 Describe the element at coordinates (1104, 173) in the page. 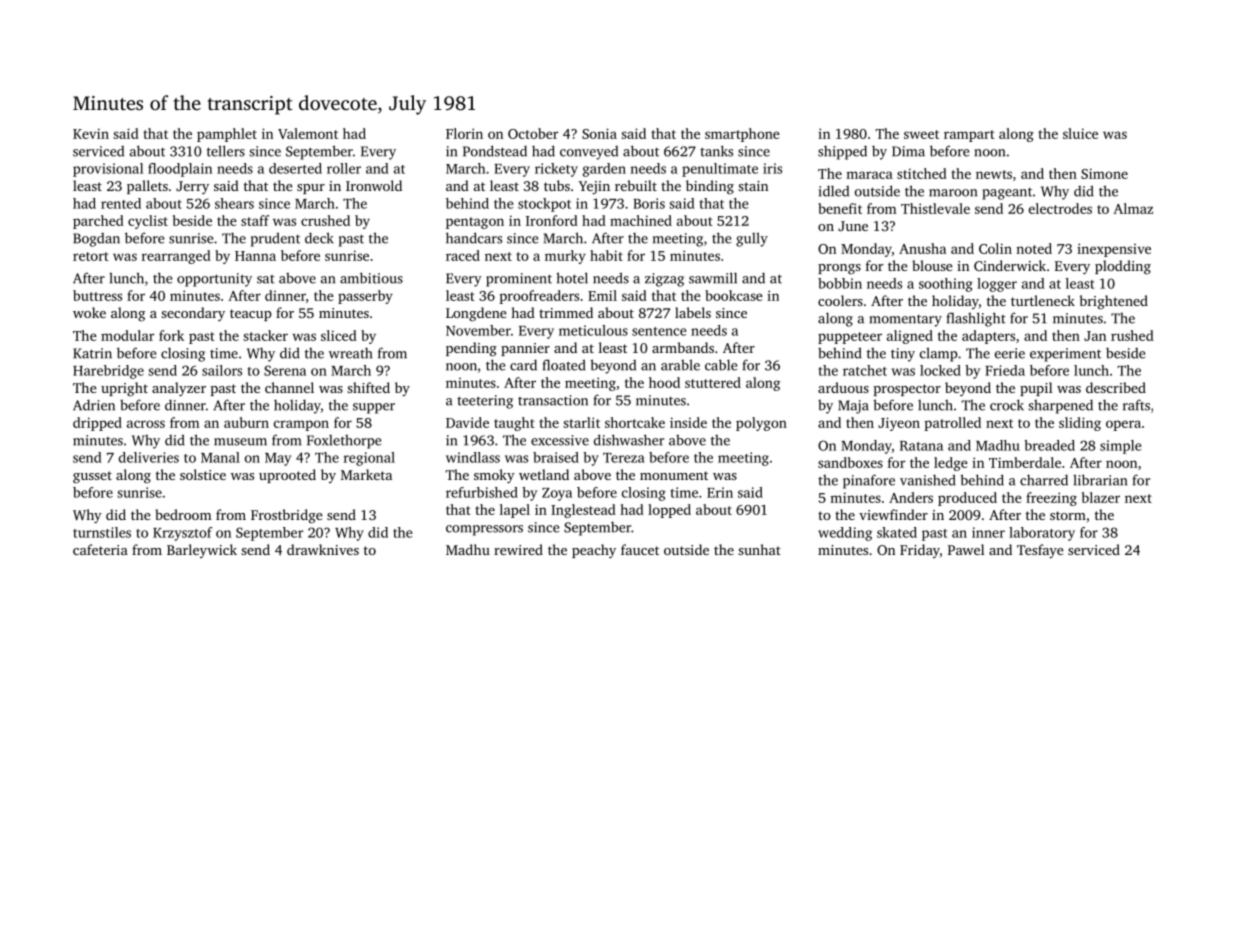

I see `Simone` at that location.
